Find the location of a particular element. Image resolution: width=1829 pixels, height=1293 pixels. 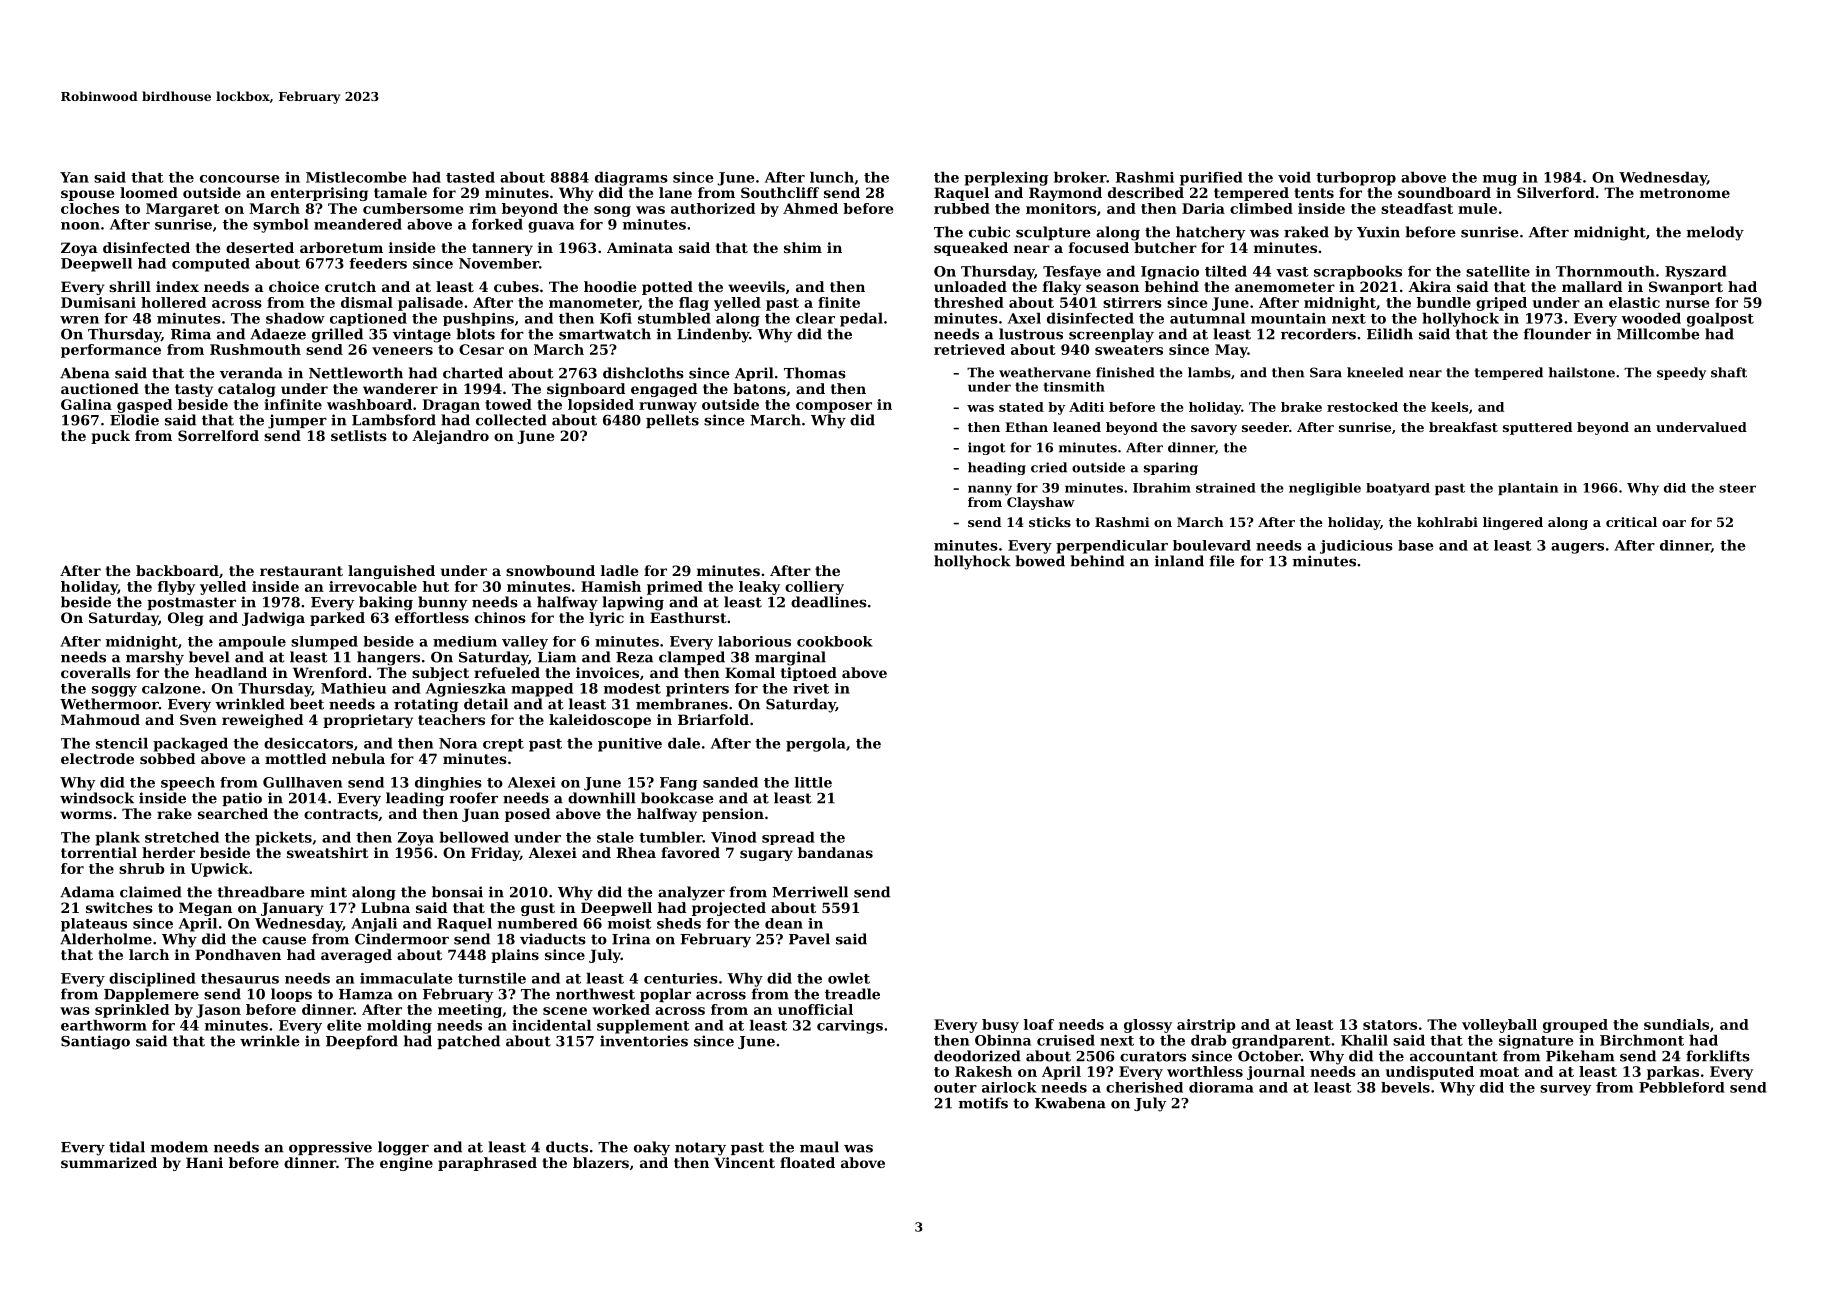

sundials is located at coordinates (1676, 1024).
